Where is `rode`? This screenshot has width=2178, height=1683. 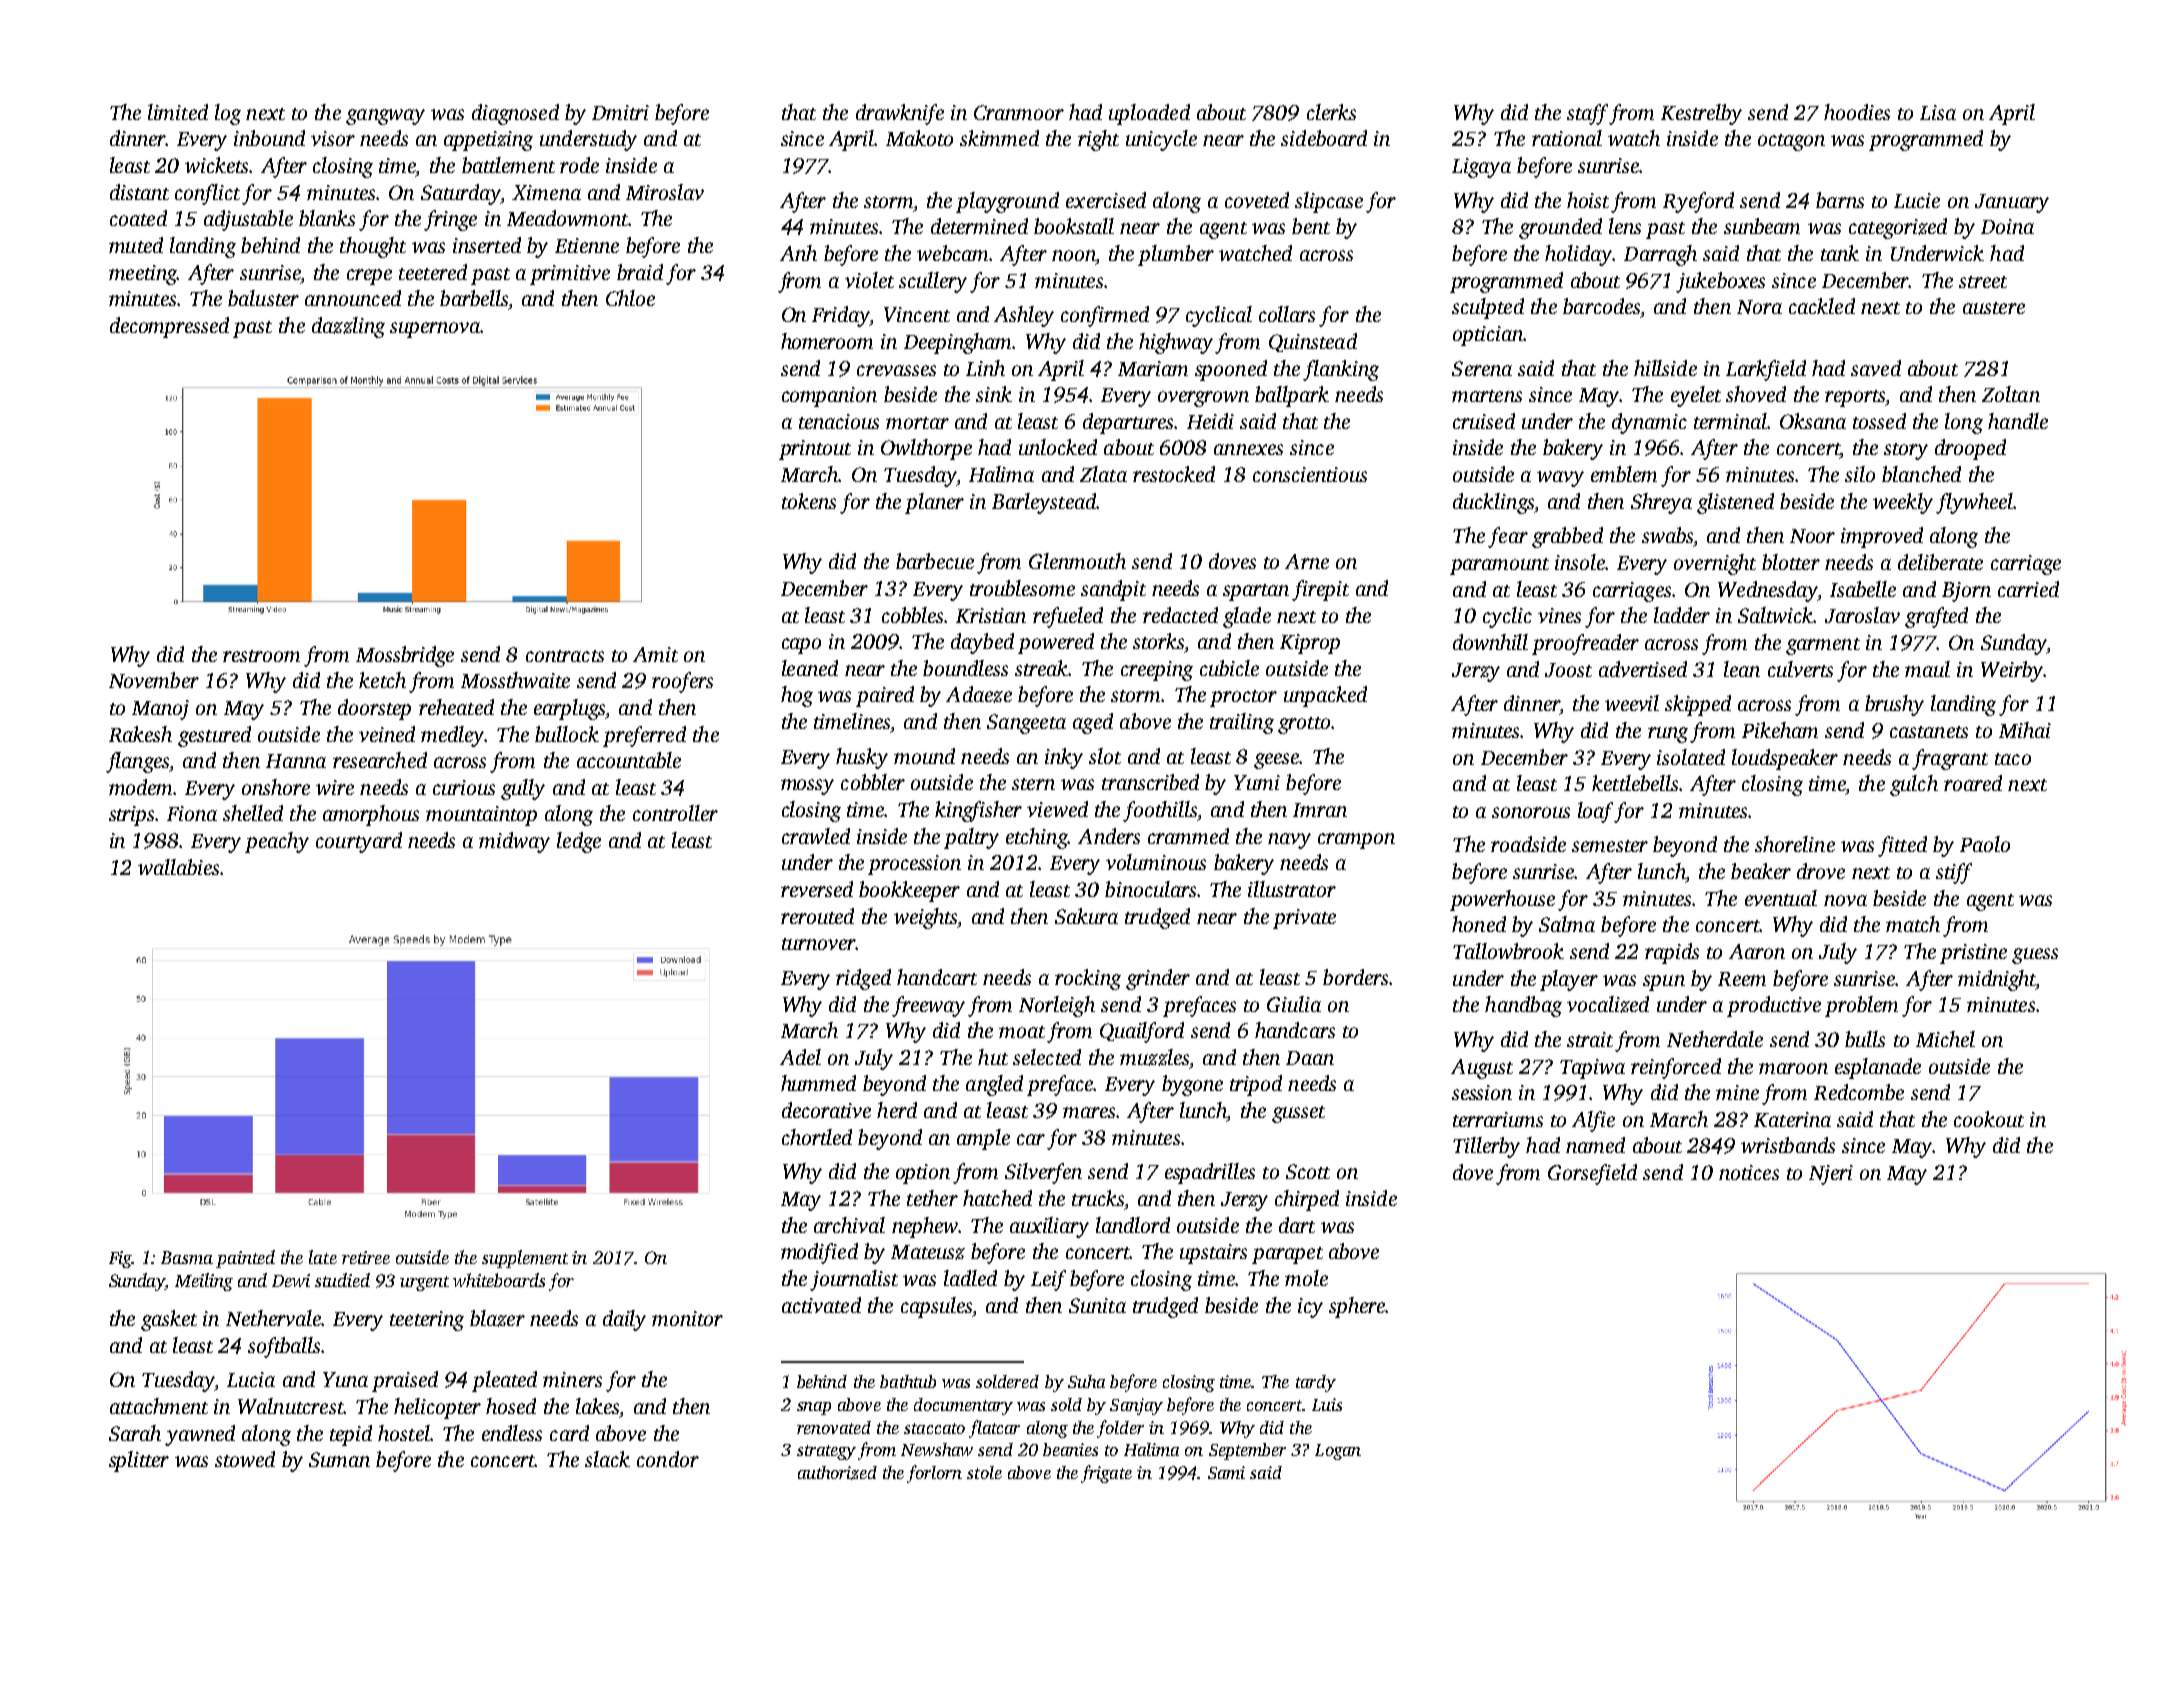
rode is located at coordinates (579, 165).
